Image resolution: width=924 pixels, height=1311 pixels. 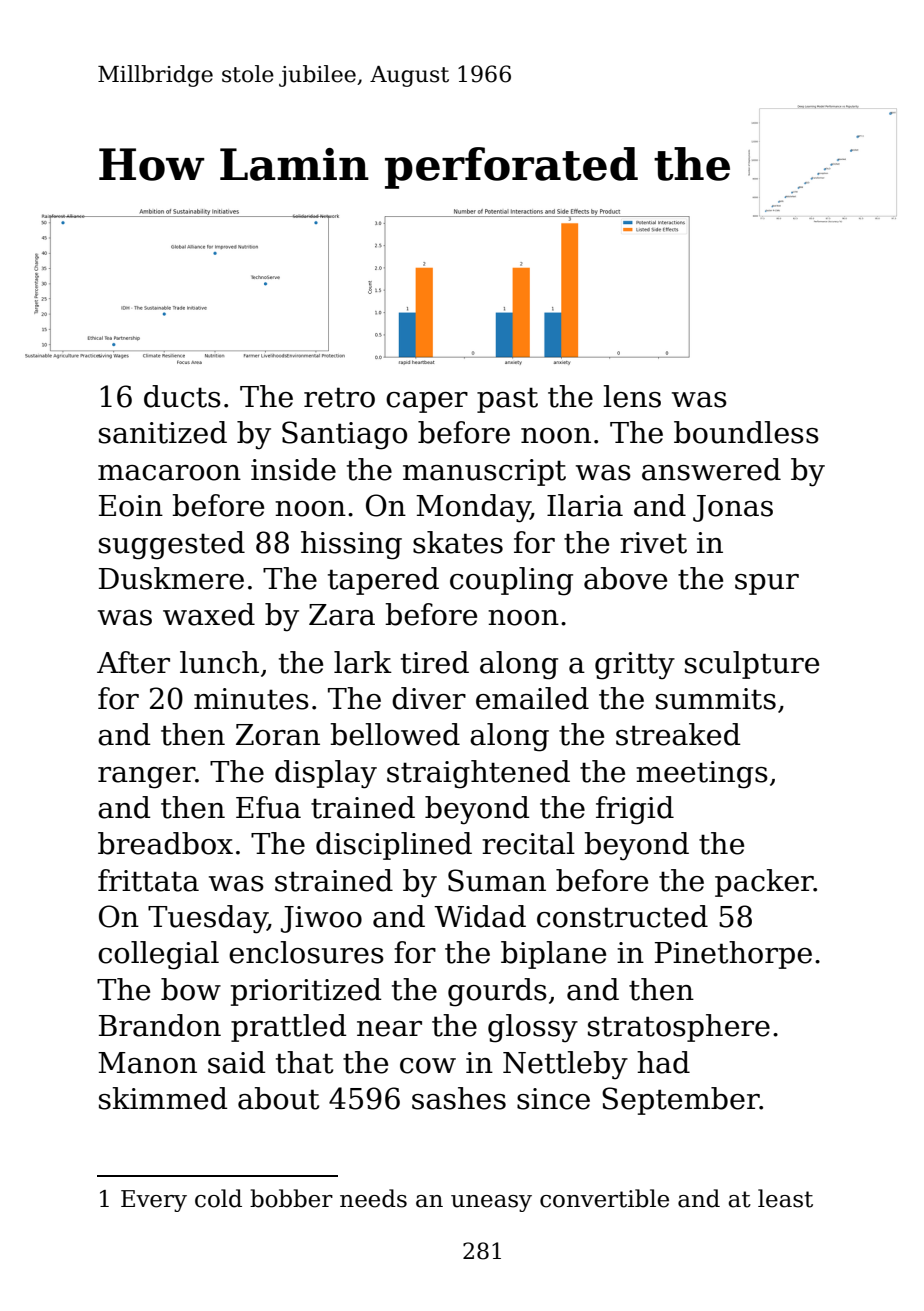 I want to click on least, so click(x=785, y=1198).
